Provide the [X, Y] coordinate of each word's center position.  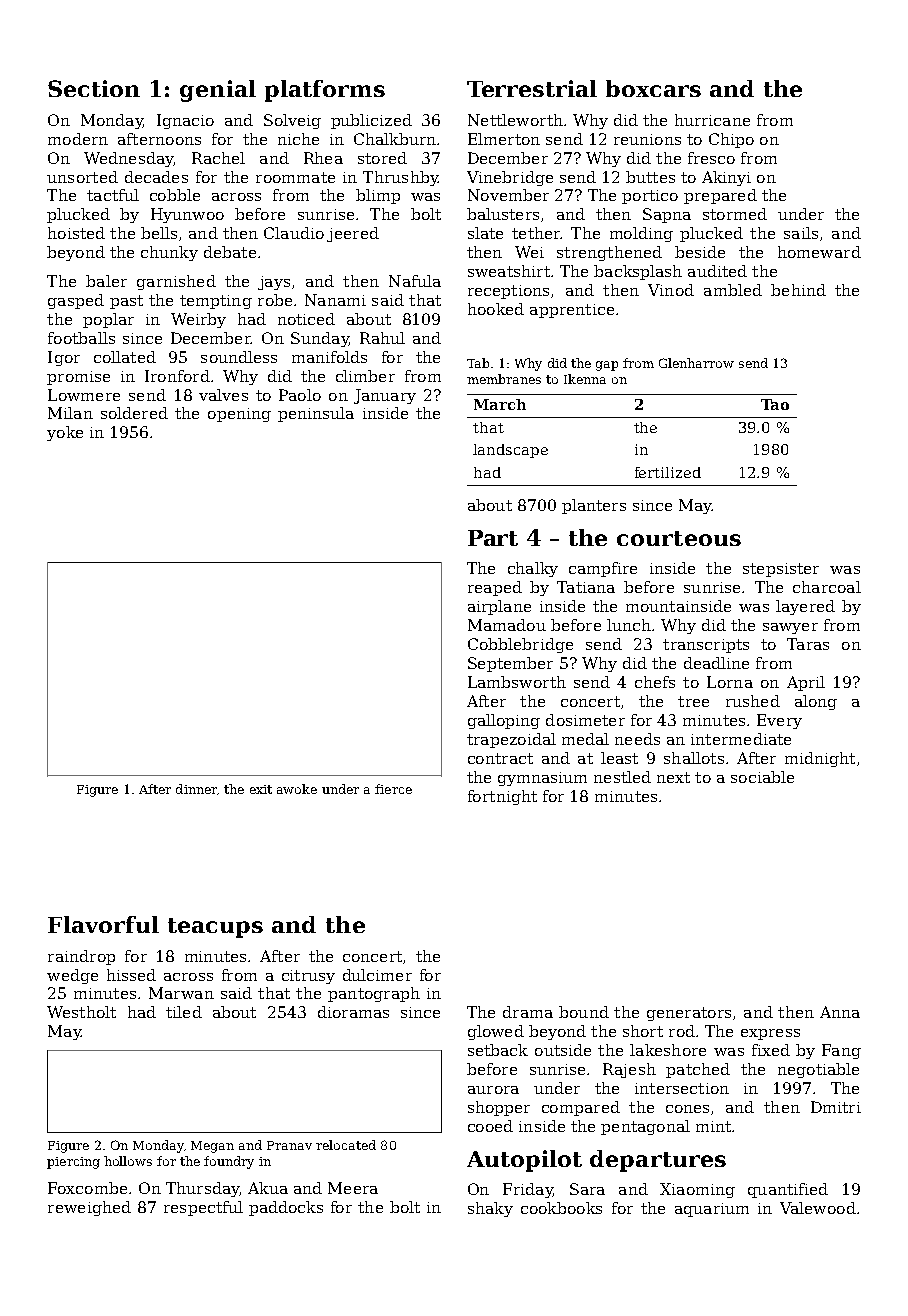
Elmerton [504, 139]
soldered [134, 413]
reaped [495, 588]
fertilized [668, 472]
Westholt [81, 1012]
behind [798, 290]
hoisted [76, 233]
